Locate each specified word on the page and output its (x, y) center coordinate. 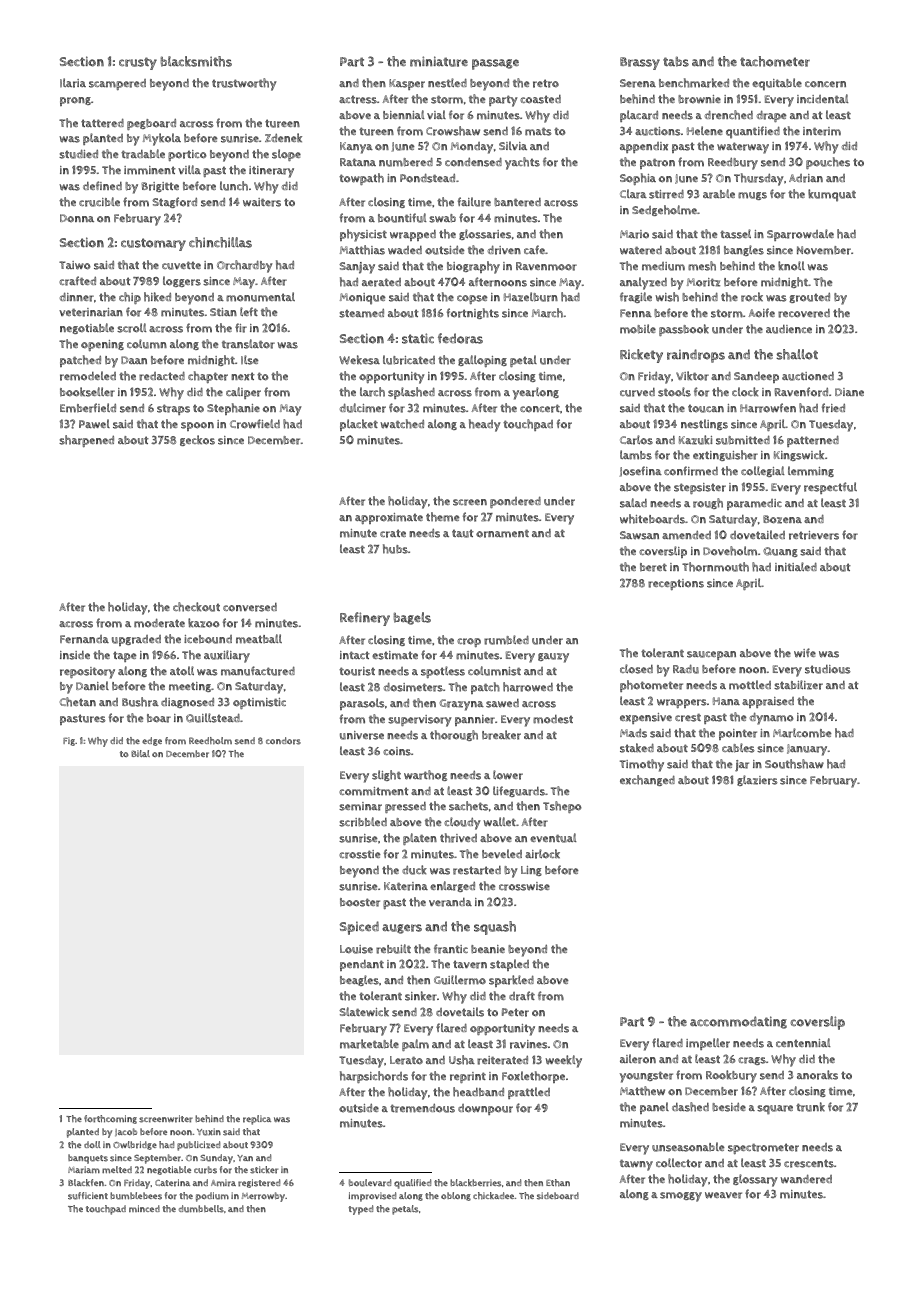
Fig (69, 741)
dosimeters (413, 687)
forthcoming (110, 1119)
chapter (208, 377)
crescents (809, 1163)
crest (688, 718)
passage (495, 64)
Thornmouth (715, 567)
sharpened (86, 441)
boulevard (370, 1183)
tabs (676, 61)
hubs (395, 549)
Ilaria (73, 83)
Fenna (636, 313)
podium (212, 1197)
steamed (361, 313)
